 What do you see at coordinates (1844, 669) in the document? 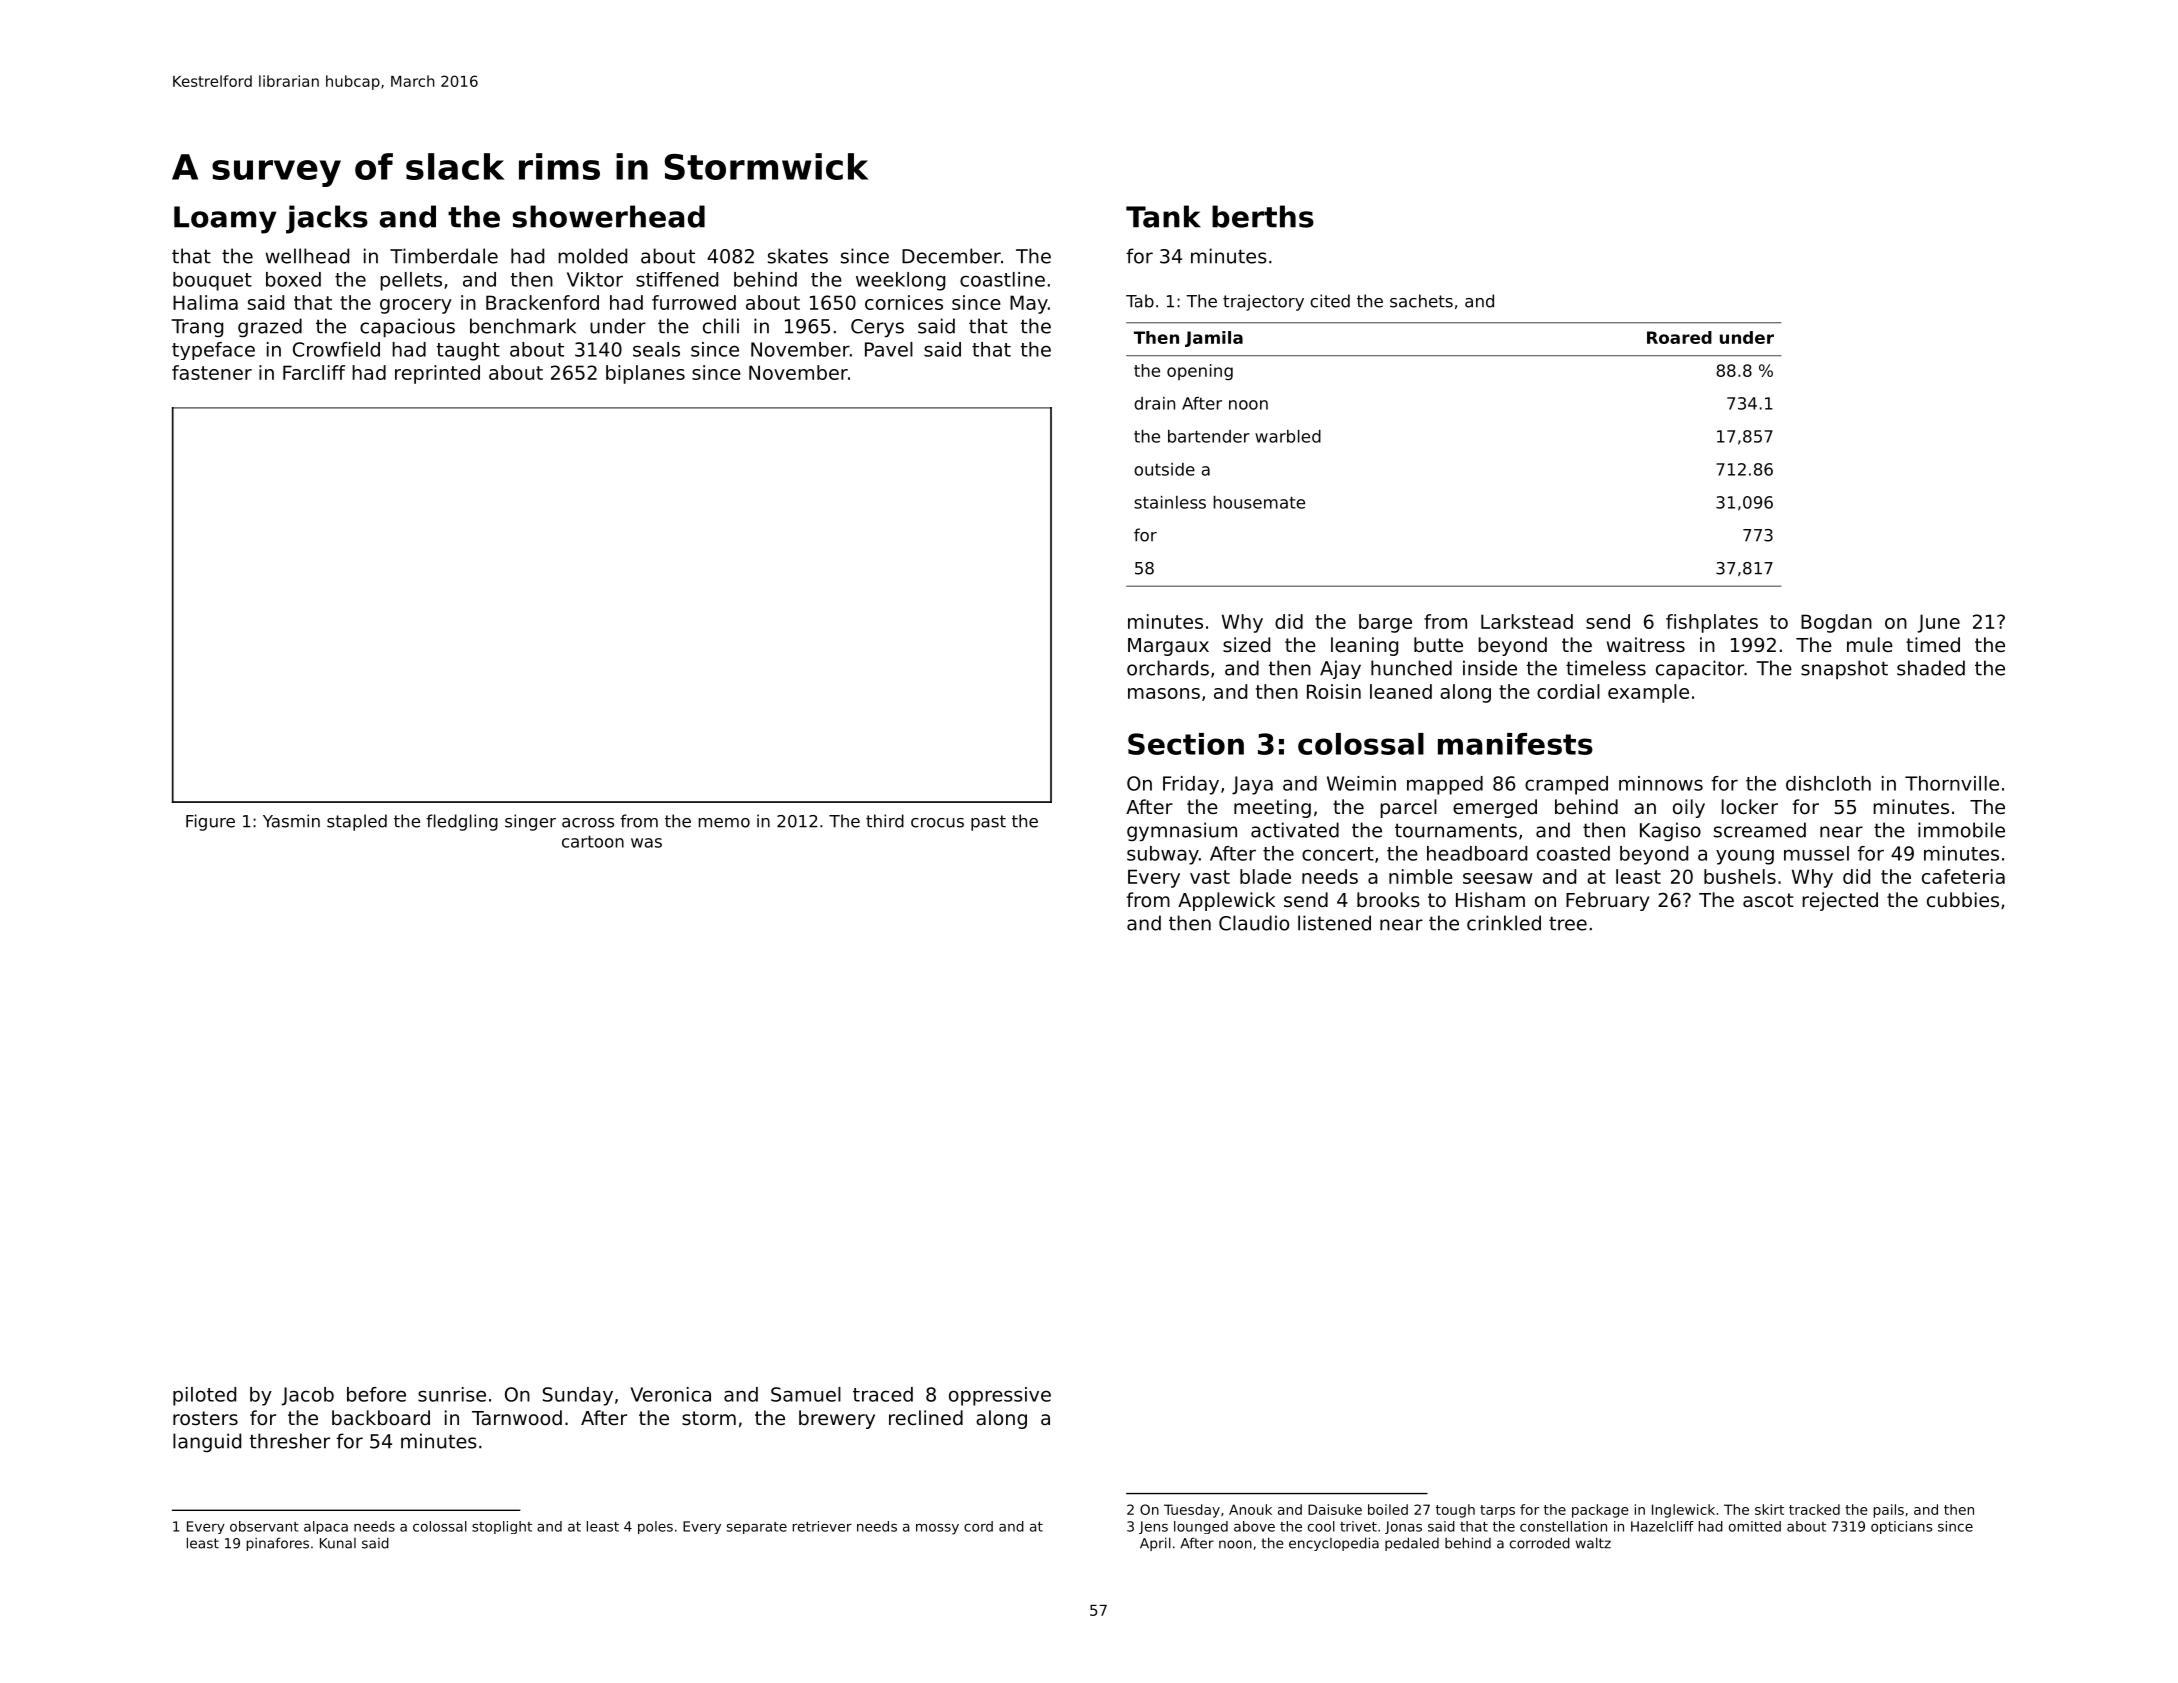
I see `snapshot` at bounding box center [1844, 669].
